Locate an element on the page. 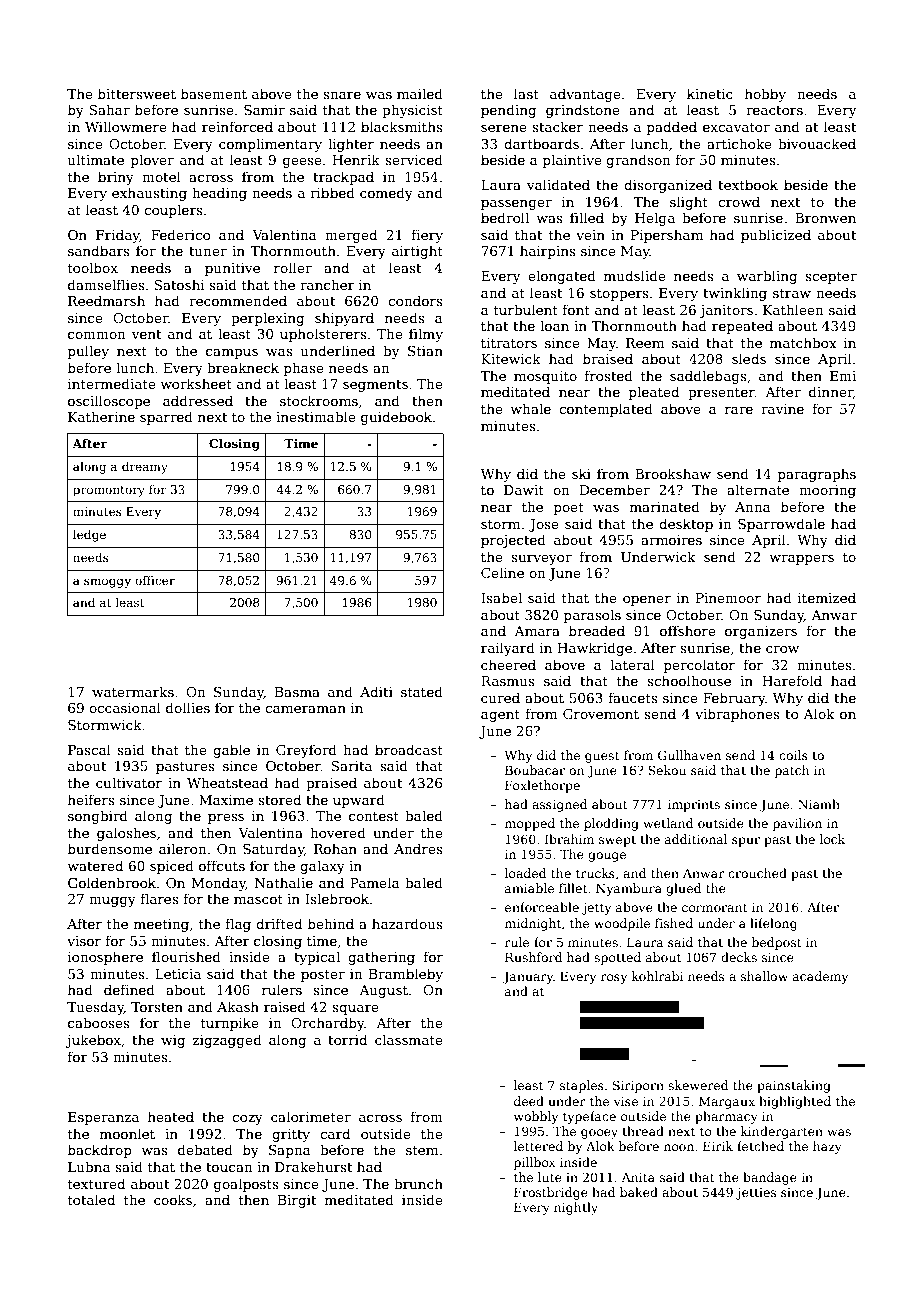 The image size is (924, 1308). pending is located at coordinates (508, 111).
